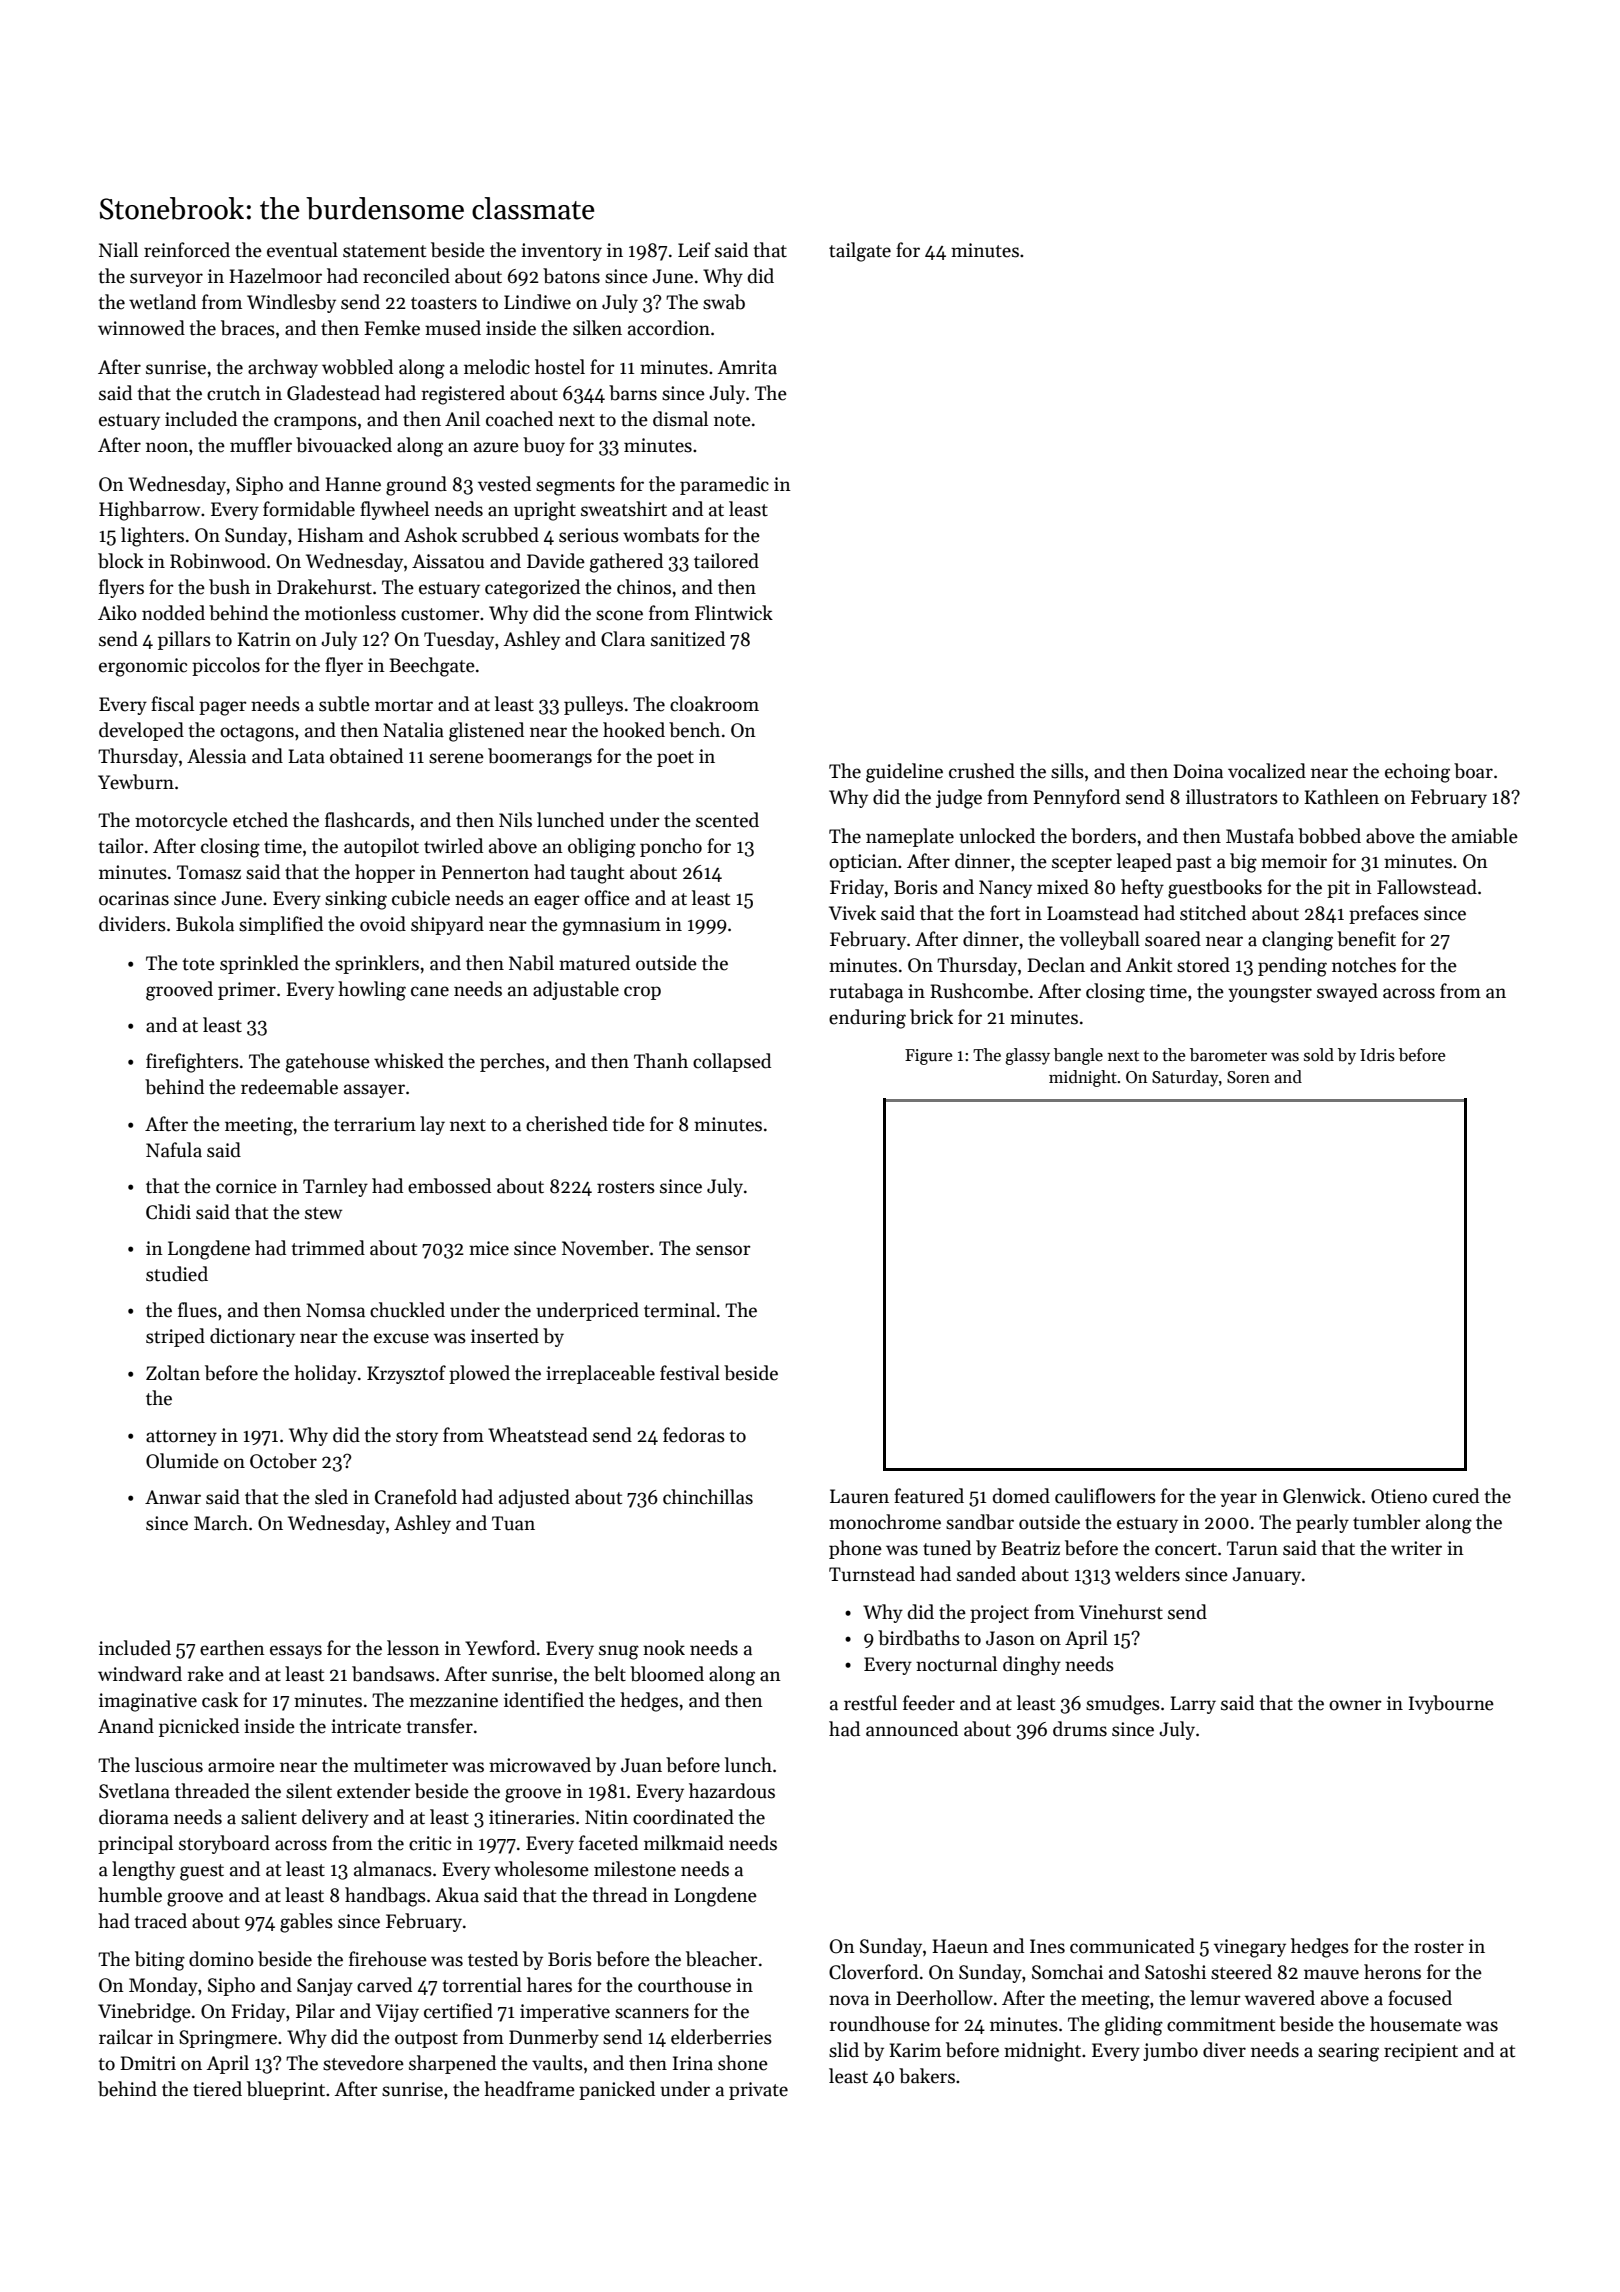  What do you see at coordinates (694, 1435) in the screenshot?
I see `fedoras` at bounding box center [694, 1435].
